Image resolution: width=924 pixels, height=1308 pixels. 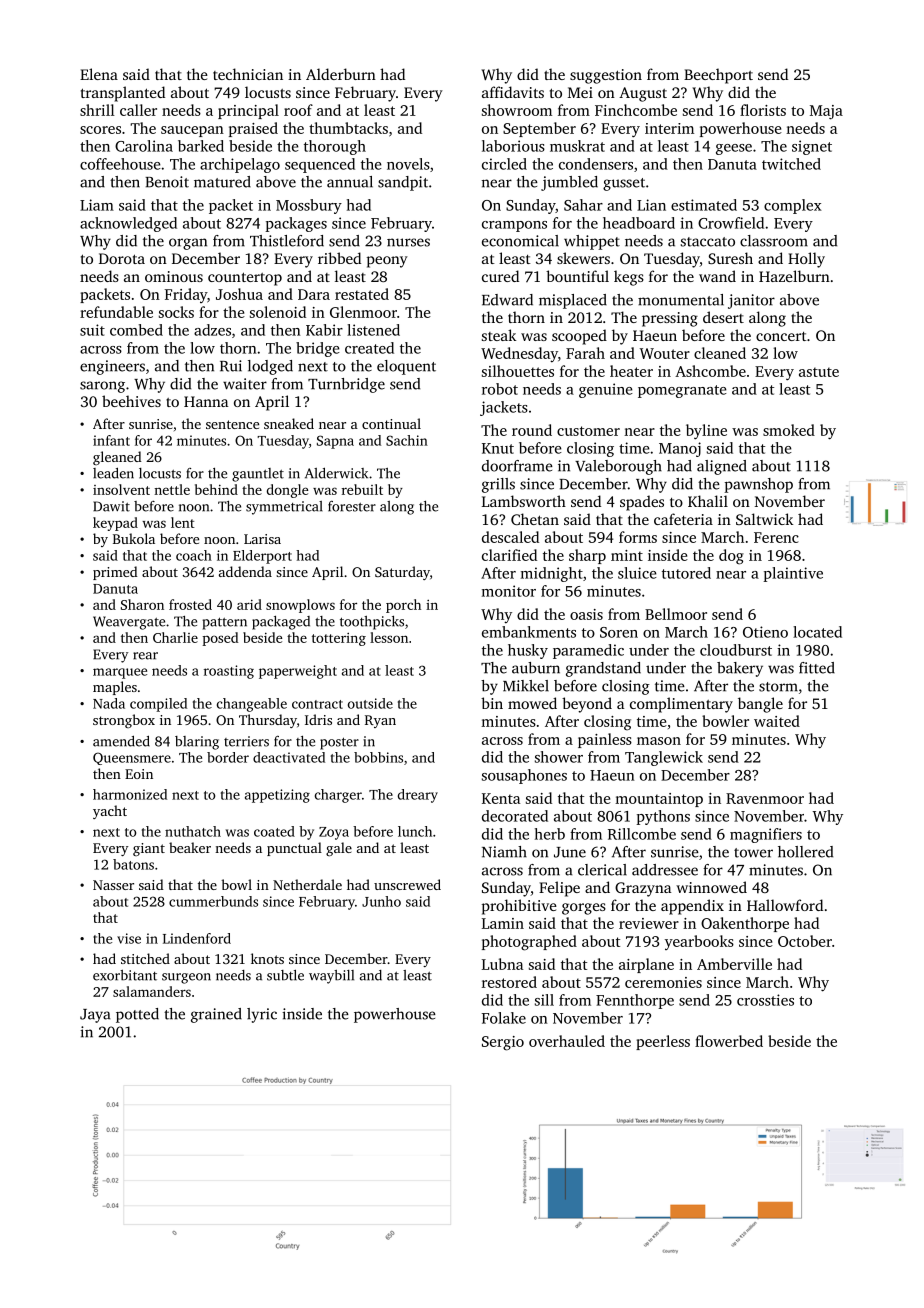 I want to click on Beechport, so click(x=718, y=76).
